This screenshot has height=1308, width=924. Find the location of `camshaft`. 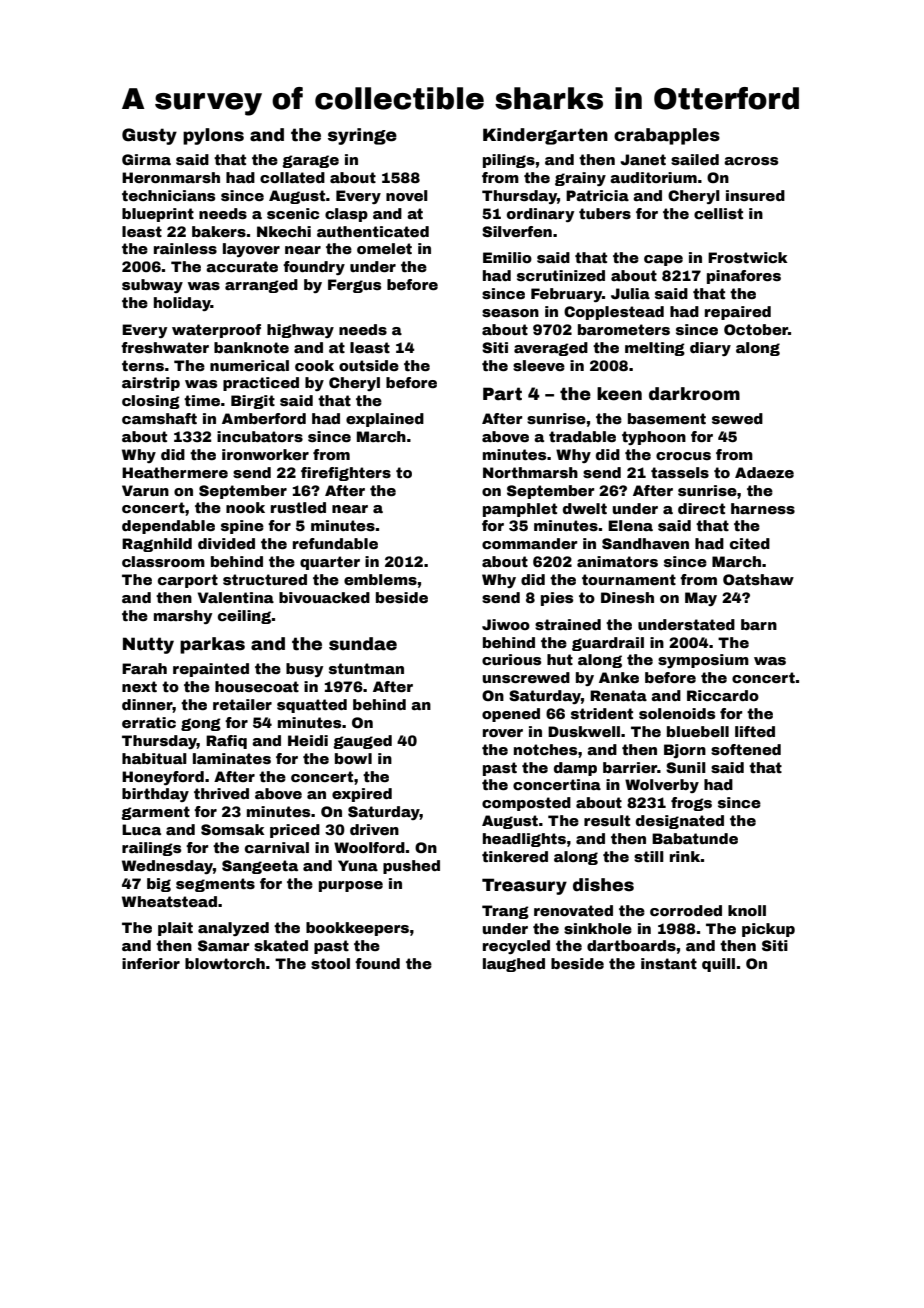

camshaft is located at coordinates (159, 418).
